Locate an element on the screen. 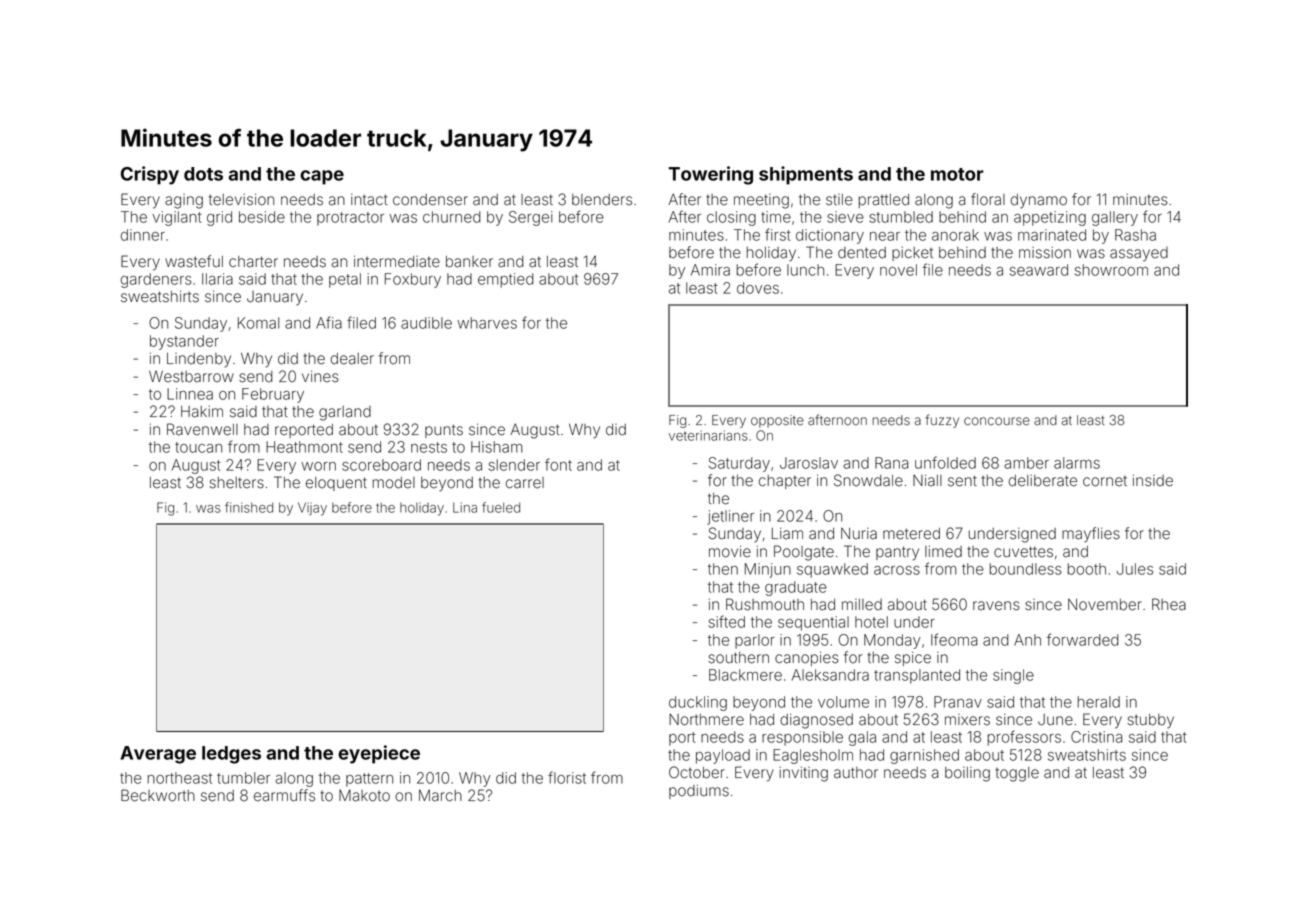  Average is located at coordinates (158, 755).
